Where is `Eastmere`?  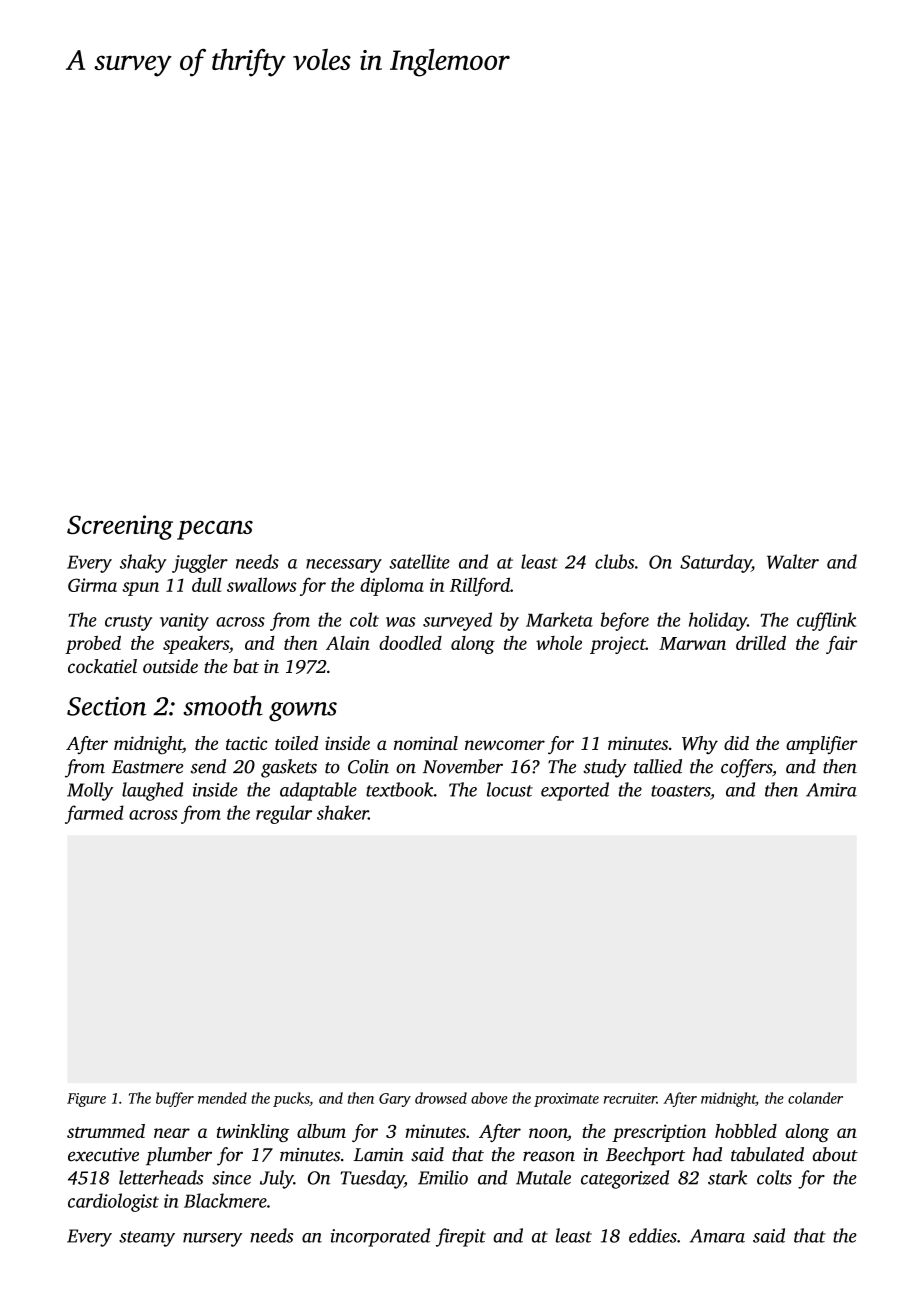
Eastmere is located at coordinates (147, 767).
